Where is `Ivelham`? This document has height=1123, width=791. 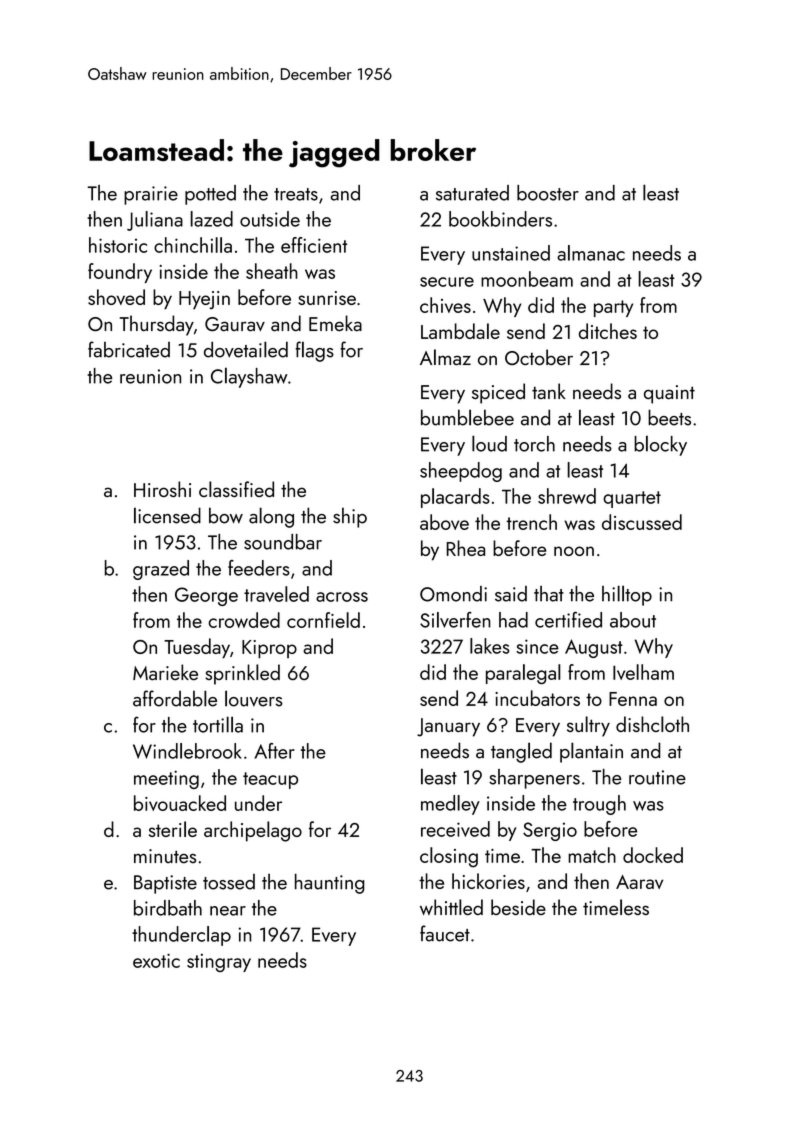
Ivelham is located at coordinates (643, 672).
